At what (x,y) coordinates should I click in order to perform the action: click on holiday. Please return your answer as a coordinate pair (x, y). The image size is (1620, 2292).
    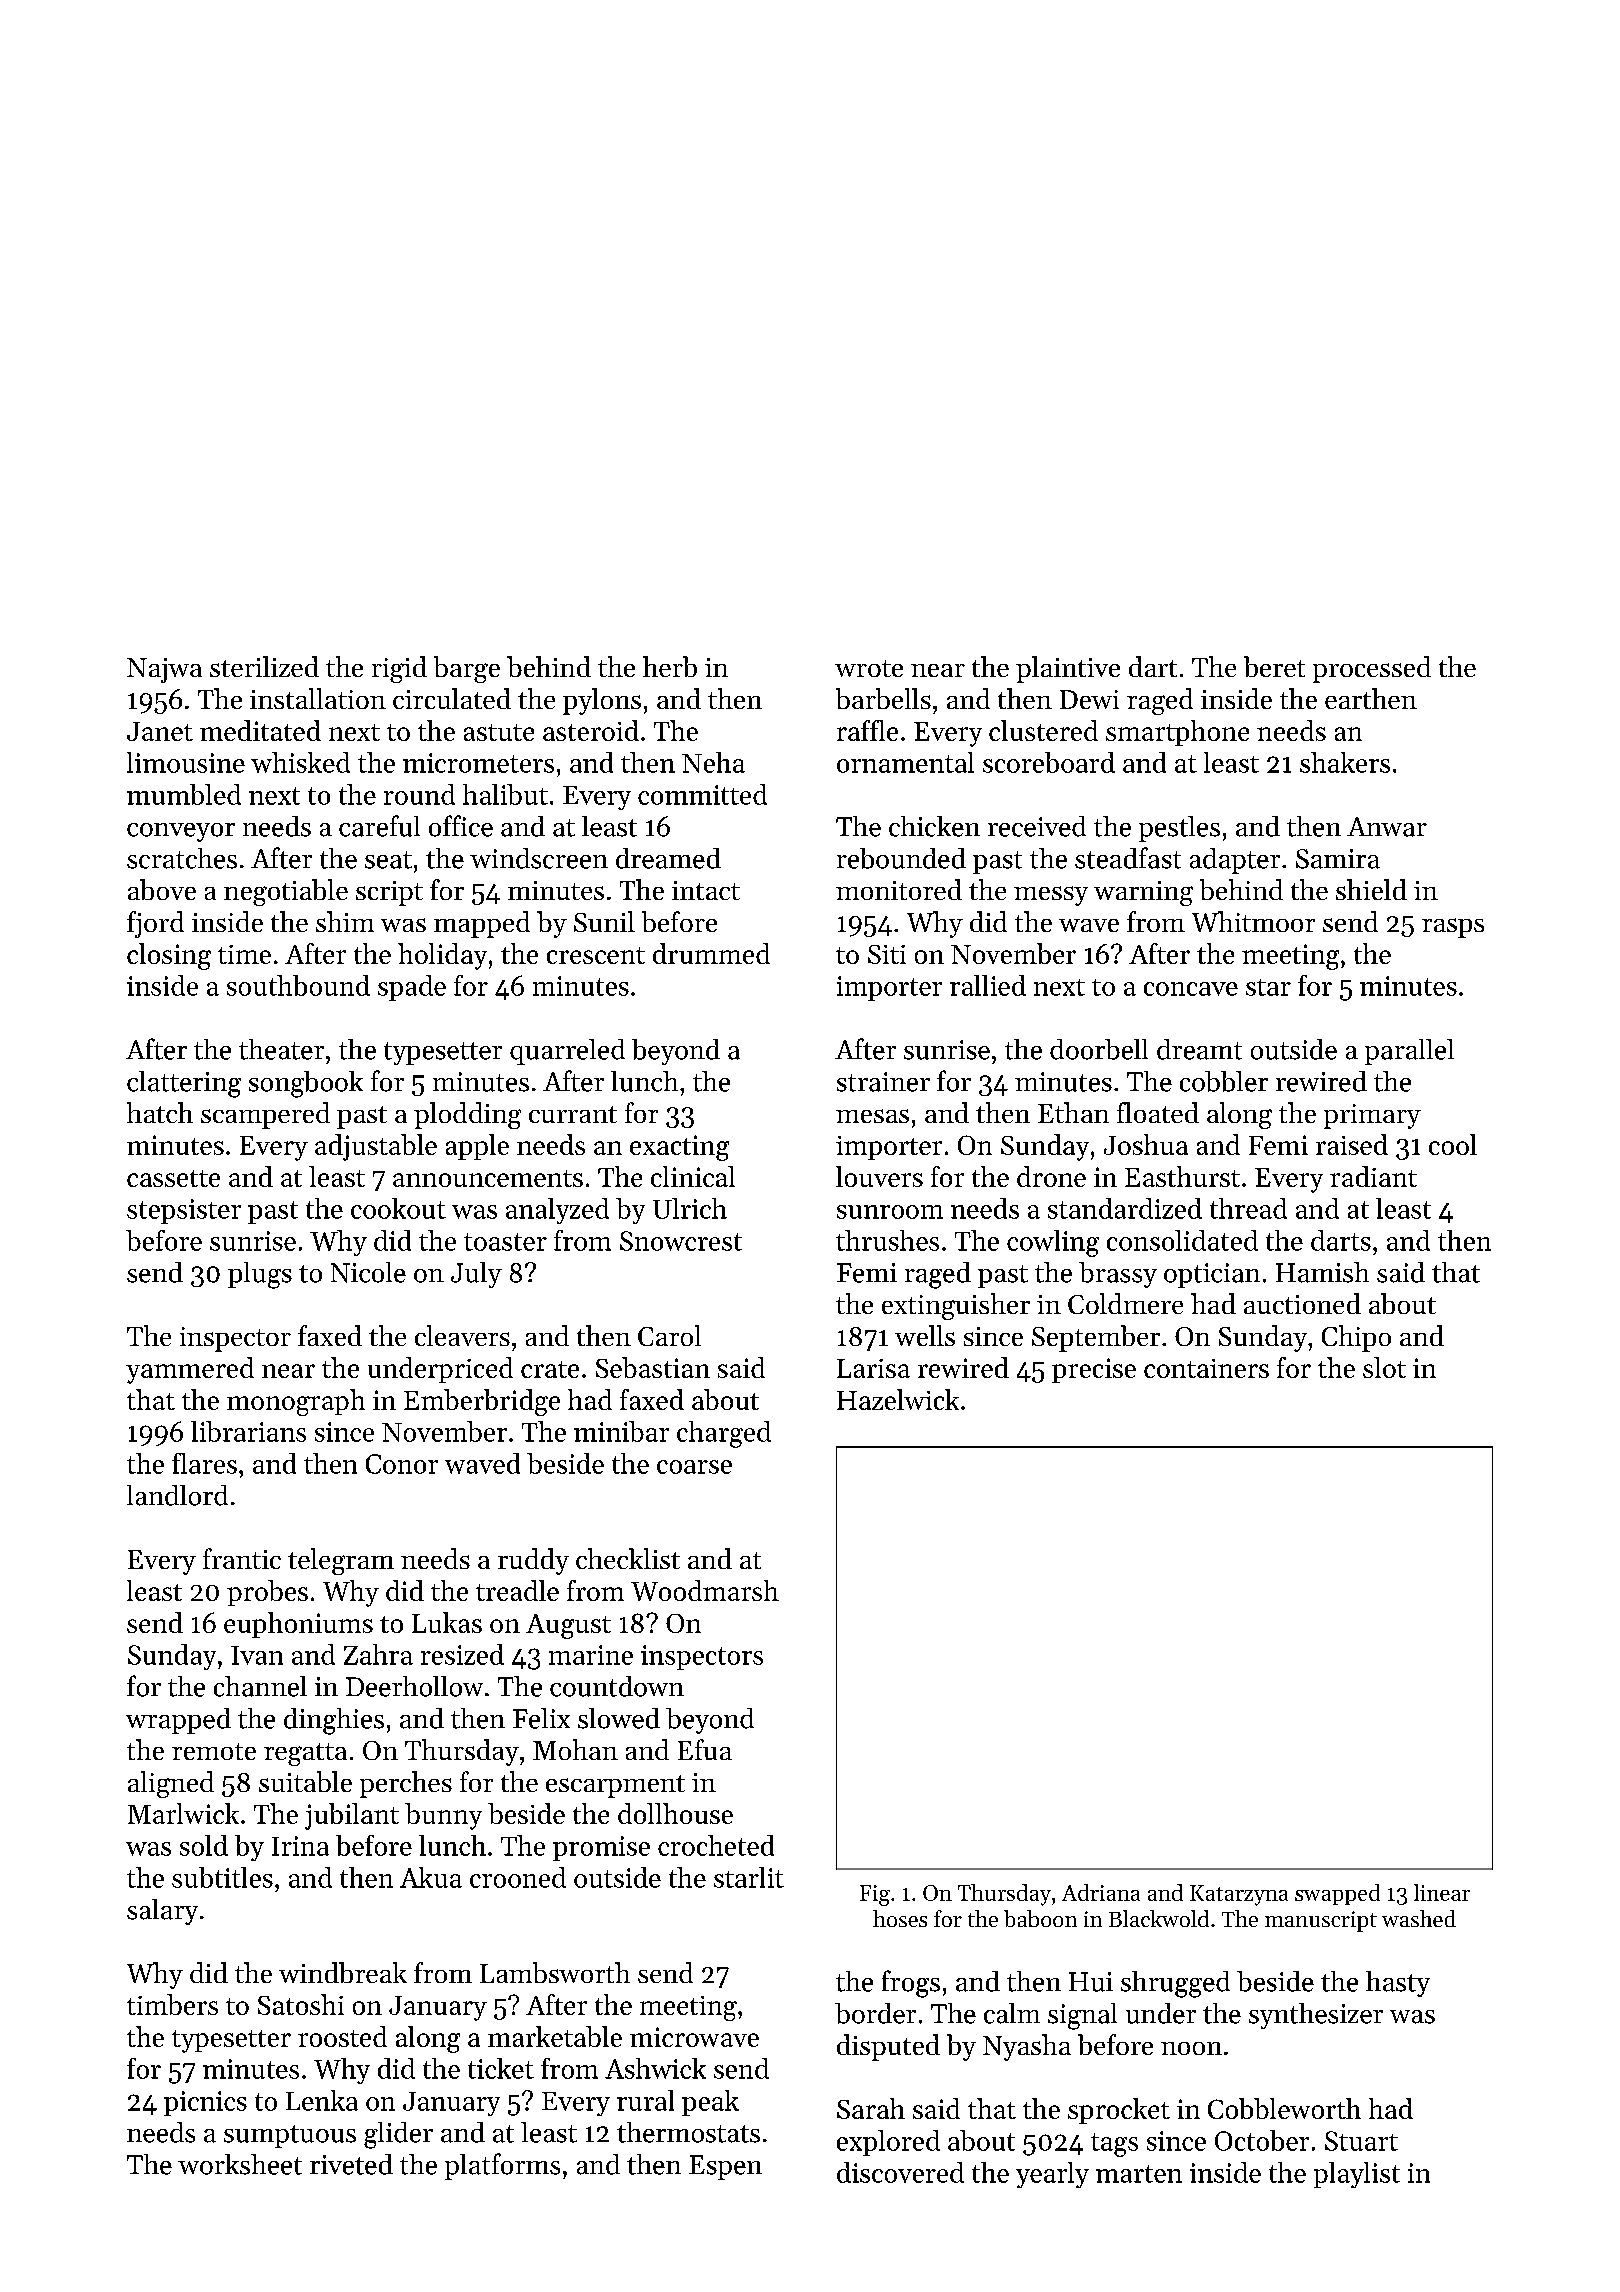
    Looking at the image, I should click on (442, 956).
